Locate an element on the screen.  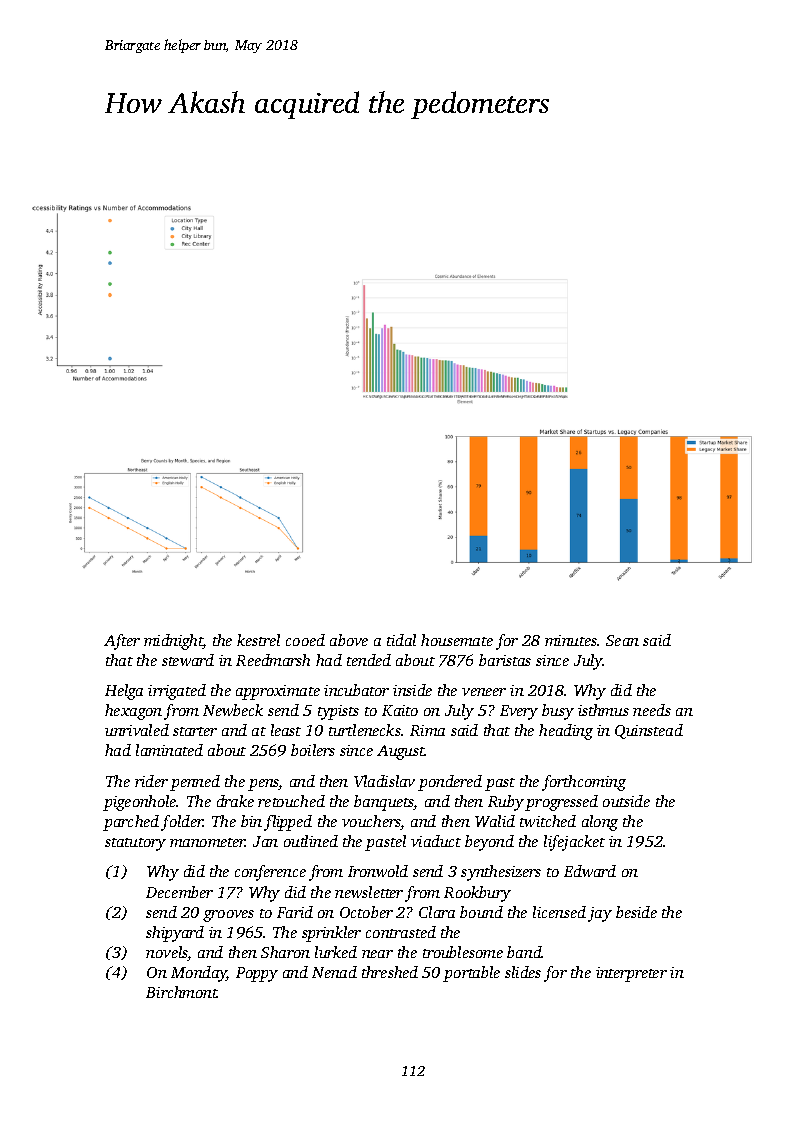
Poppy is located at coordinates (257, 974).
